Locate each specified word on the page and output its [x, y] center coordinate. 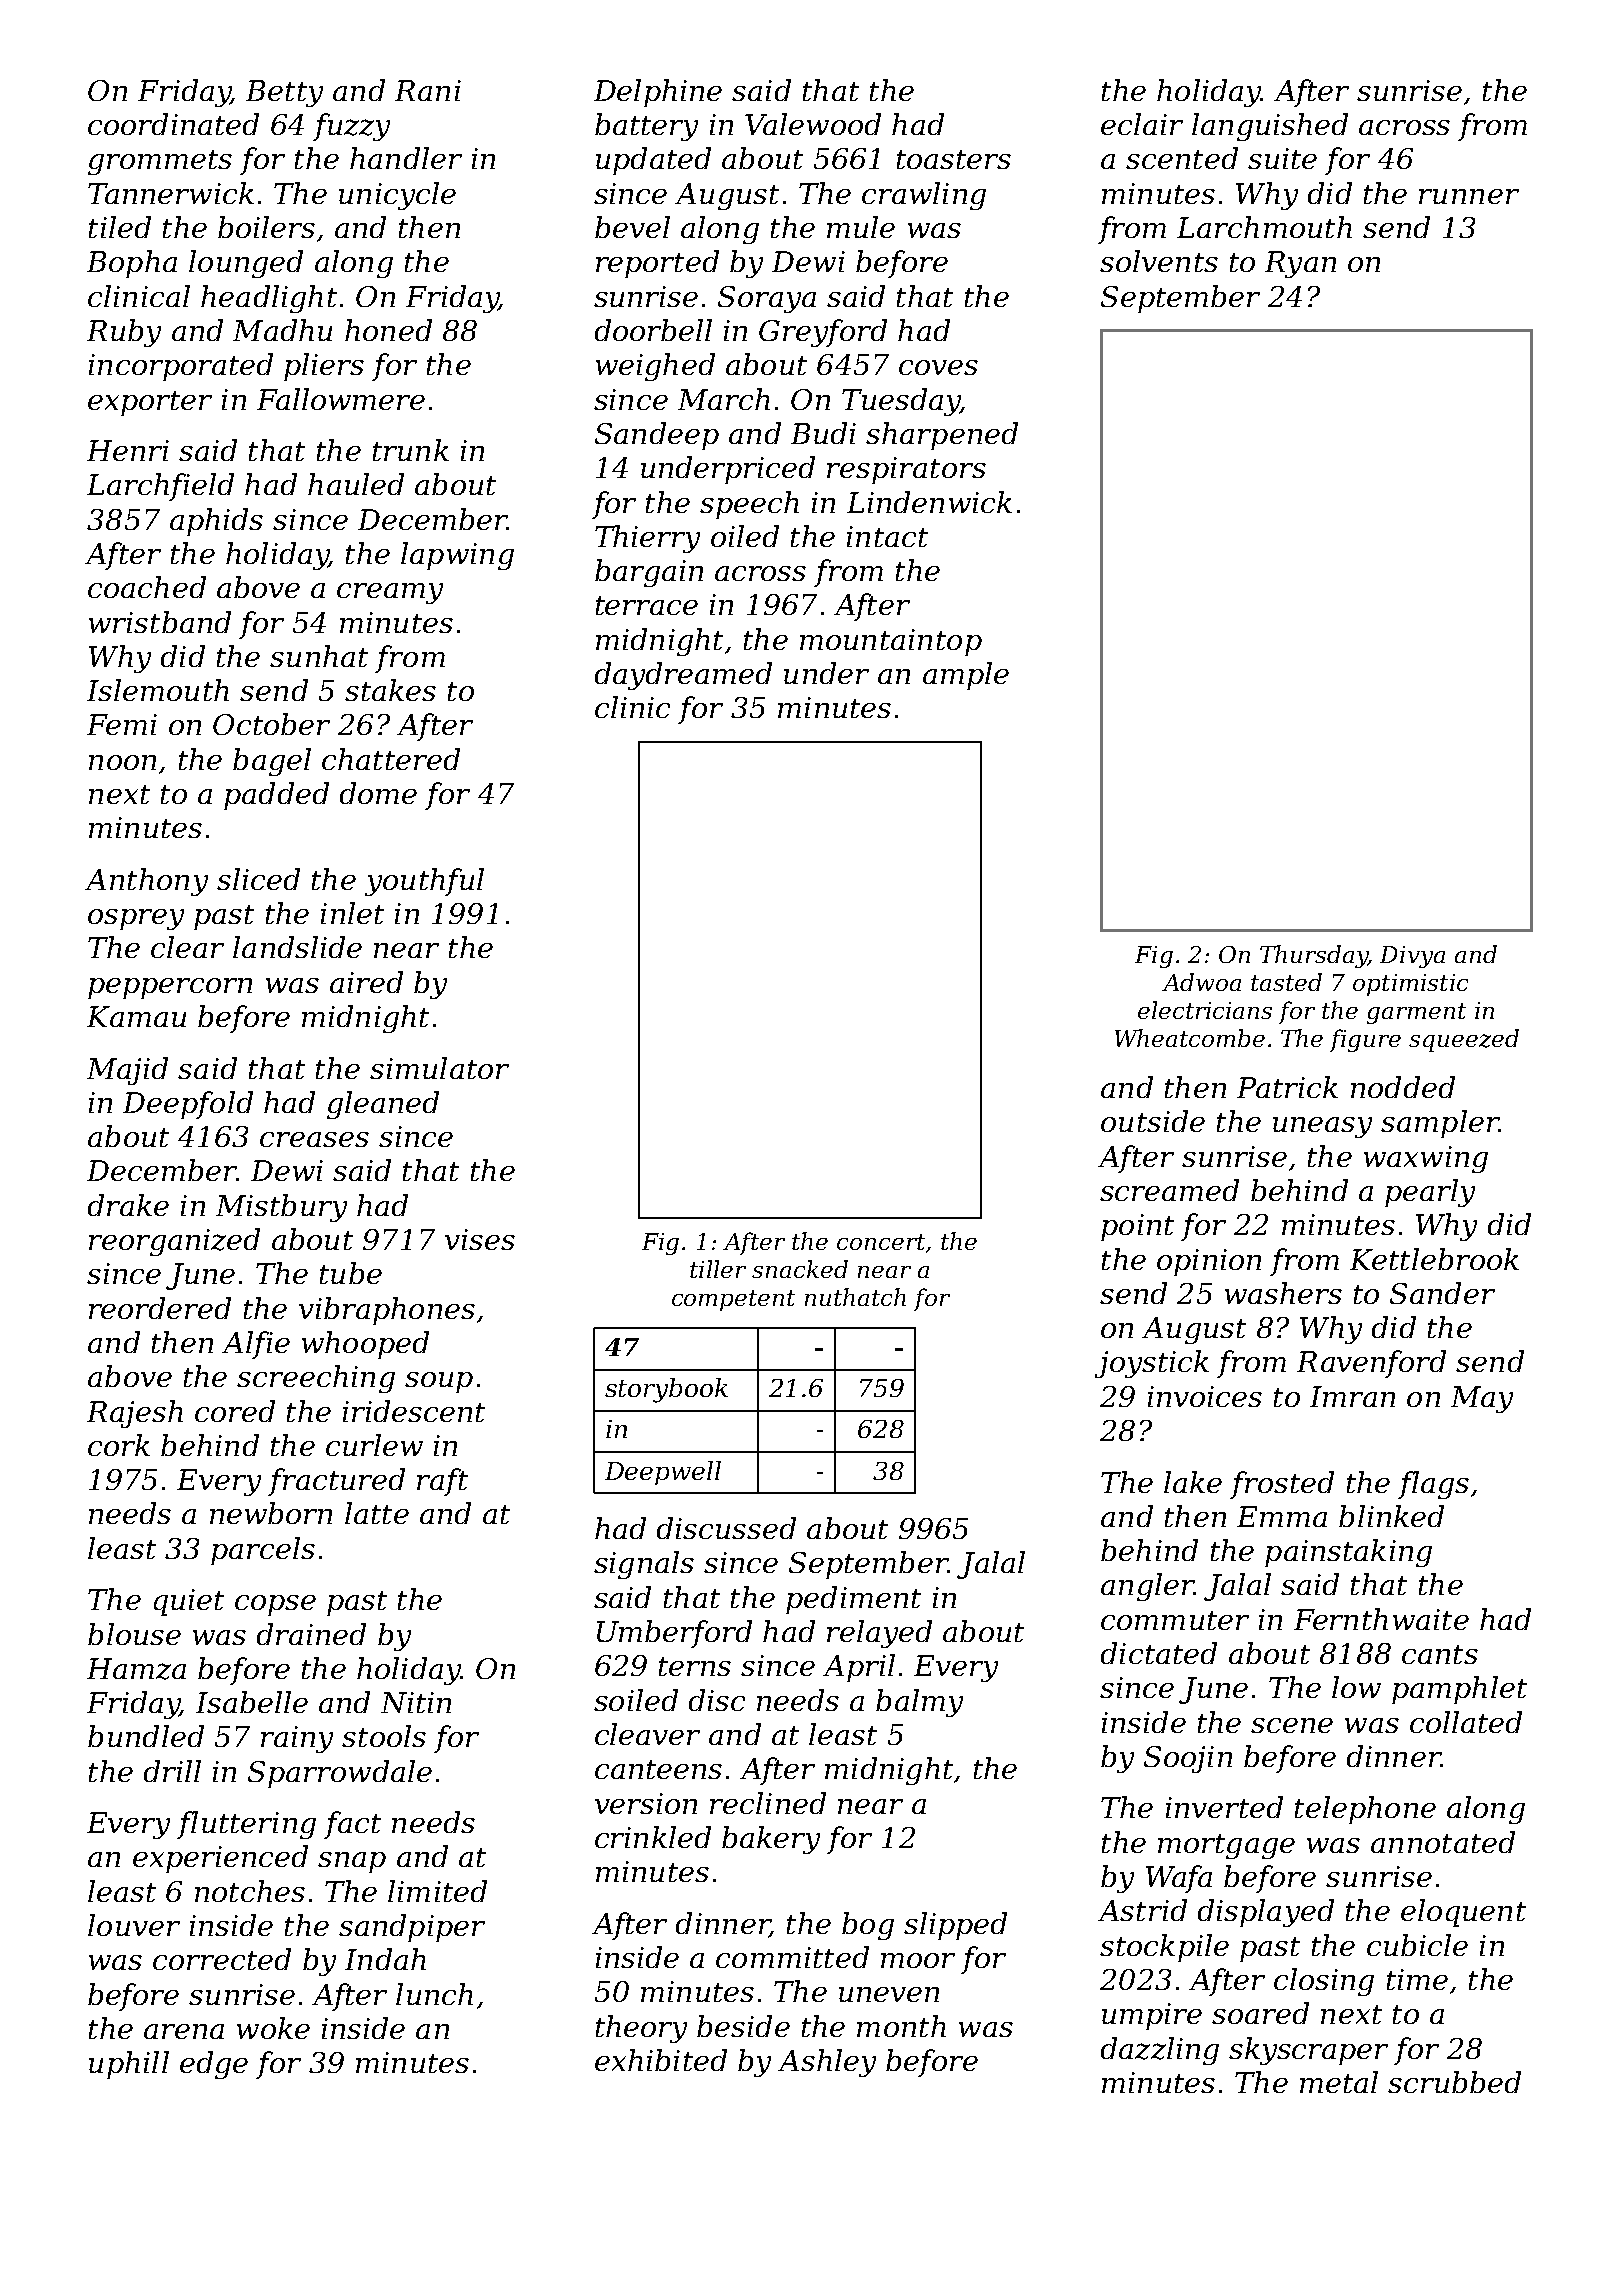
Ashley [827, 2063]
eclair [1142, 124]
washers [1283, 1293]
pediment [853, 1600]
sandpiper [412, 1928]
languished [1270, 127]
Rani [428, 90]
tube [351, 1273]
